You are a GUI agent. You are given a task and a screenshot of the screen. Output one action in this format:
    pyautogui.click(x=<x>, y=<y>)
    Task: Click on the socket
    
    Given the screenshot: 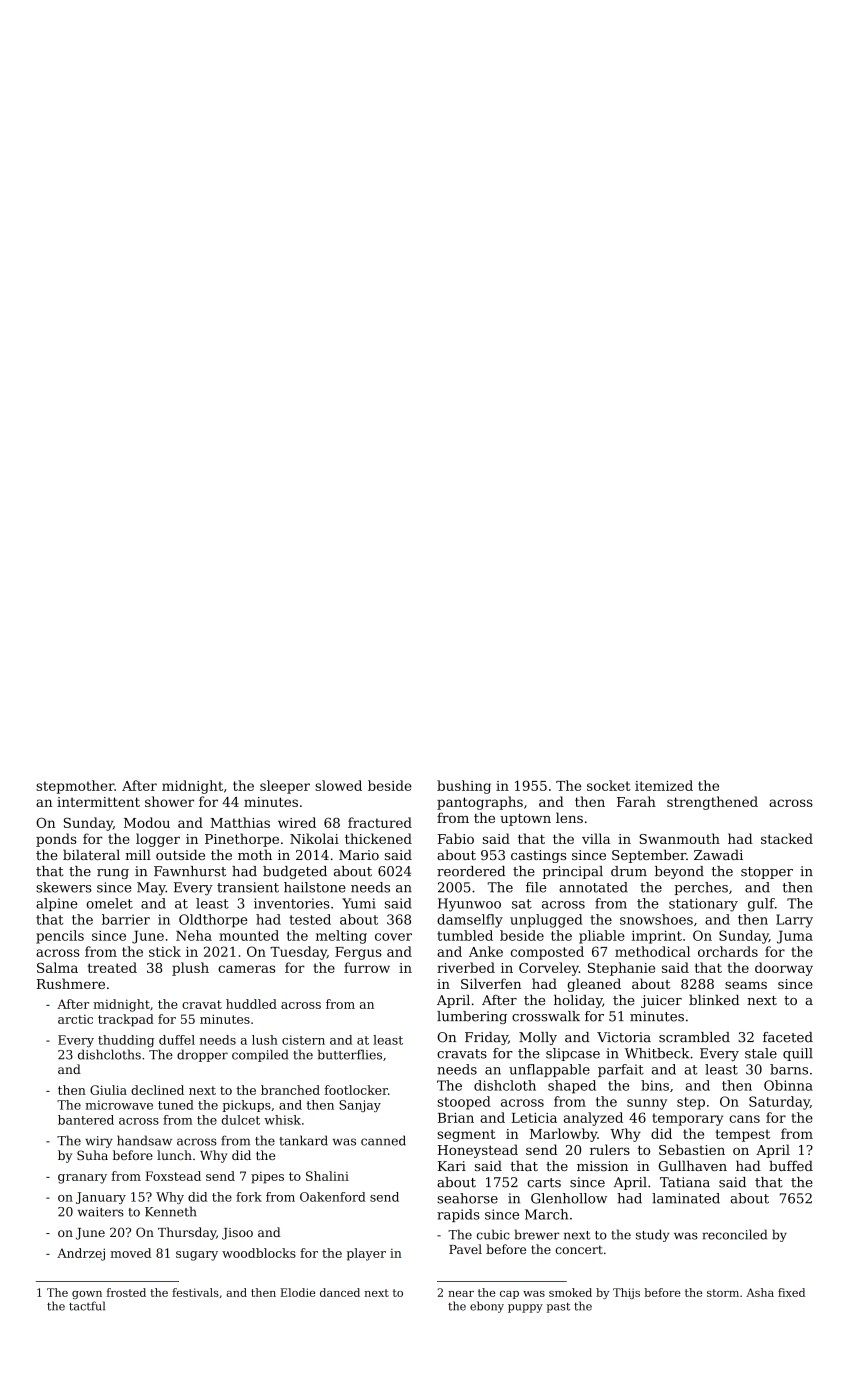 What is the action you would take?
    pyautogui.click(x=609, y=785)
